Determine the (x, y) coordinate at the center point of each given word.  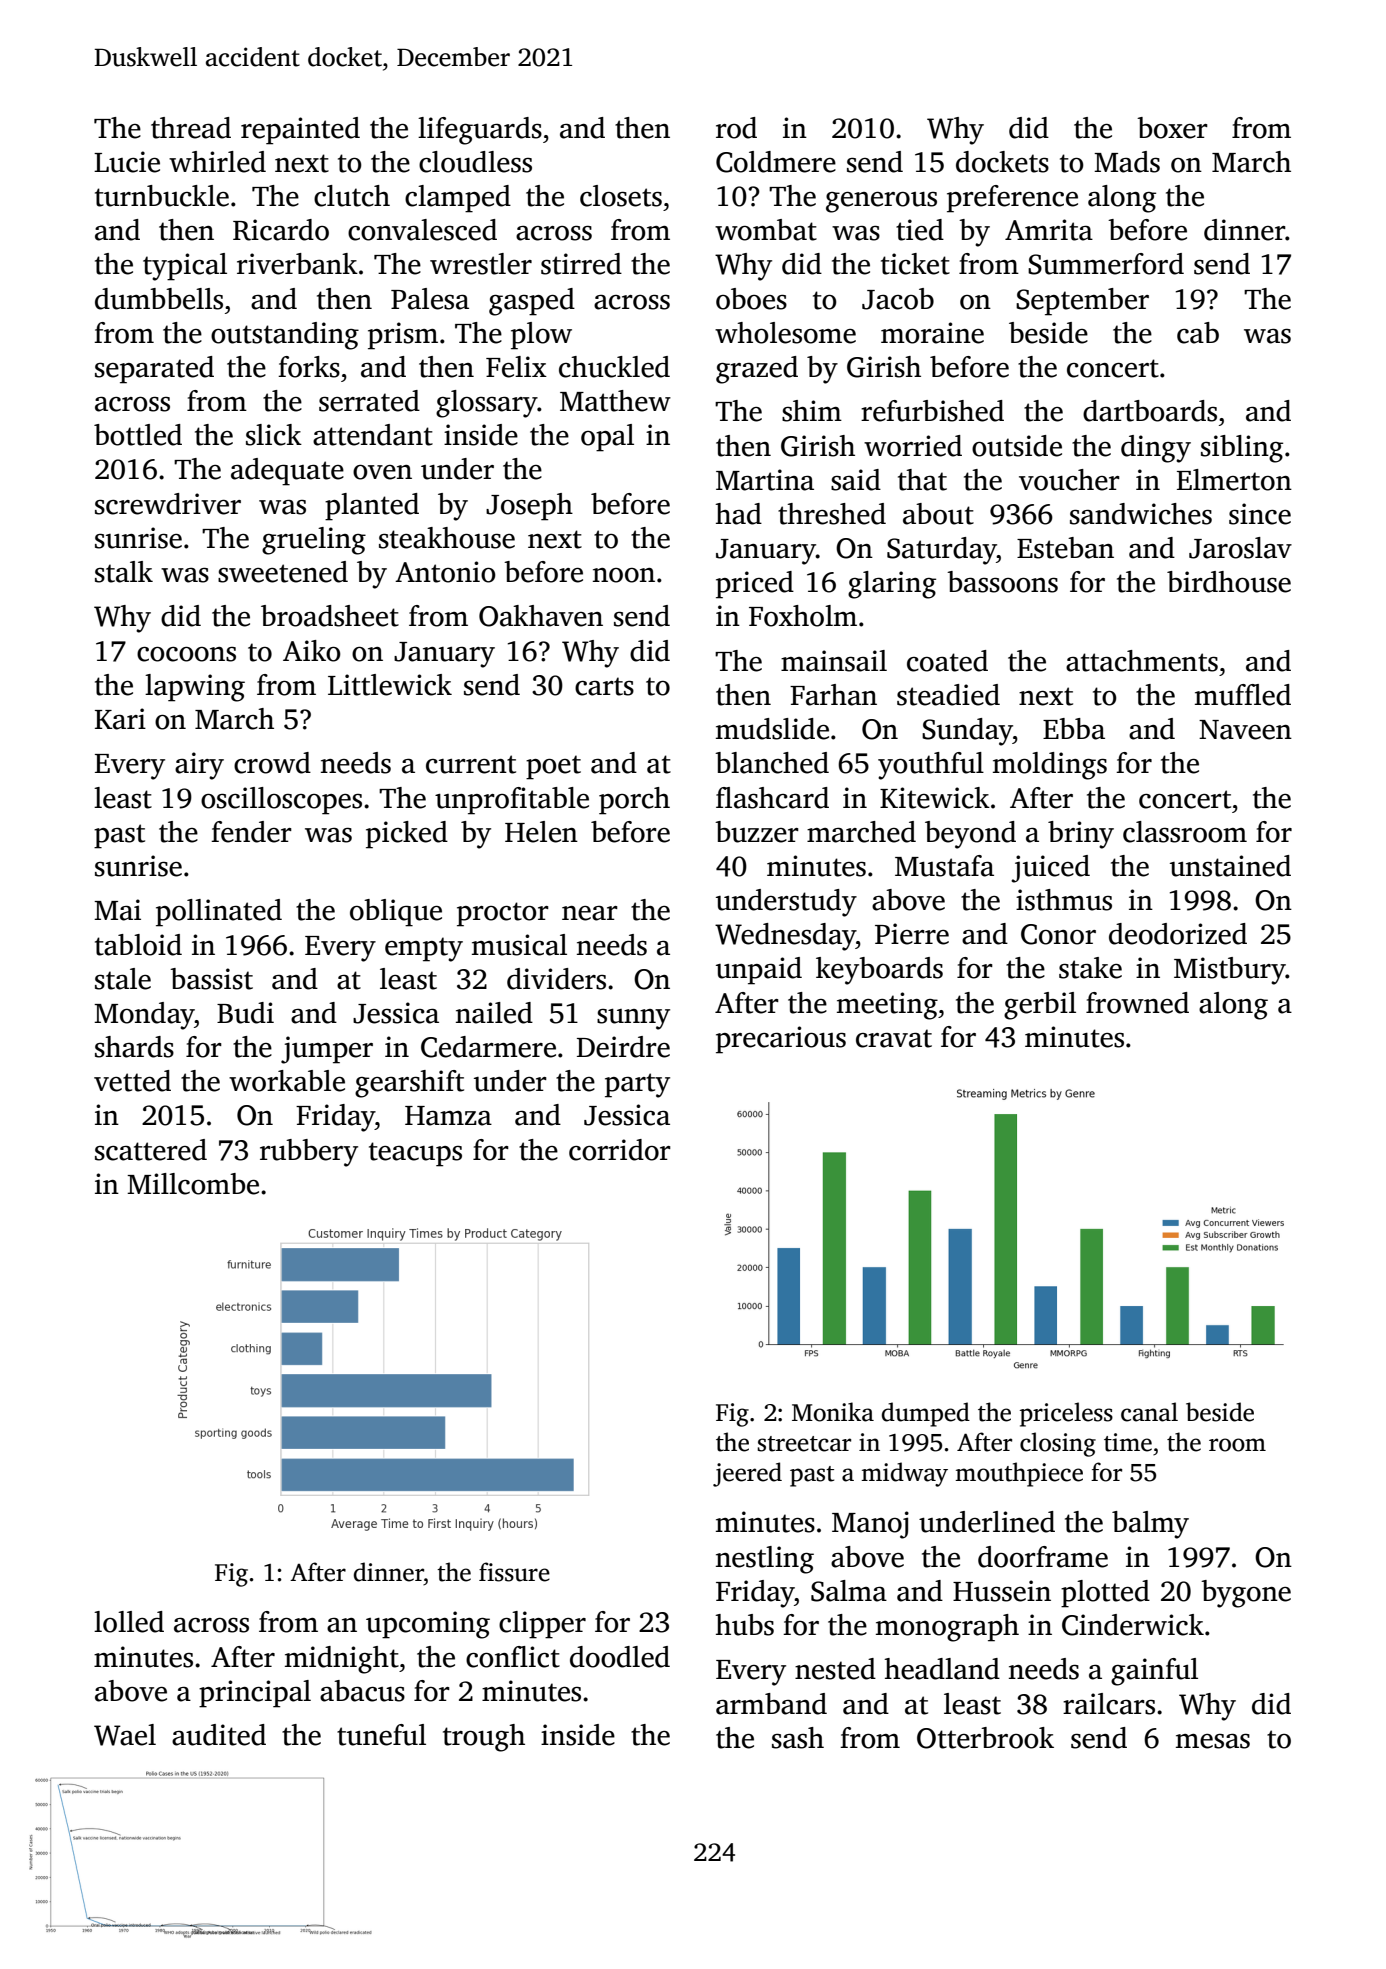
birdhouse (1229, 582)
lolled (129, 1622)
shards (134, 1047)
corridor (620, 1150)
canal (1149, 1412)
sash (798, 1738)
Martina (765, 480)
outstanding (285, 336)
